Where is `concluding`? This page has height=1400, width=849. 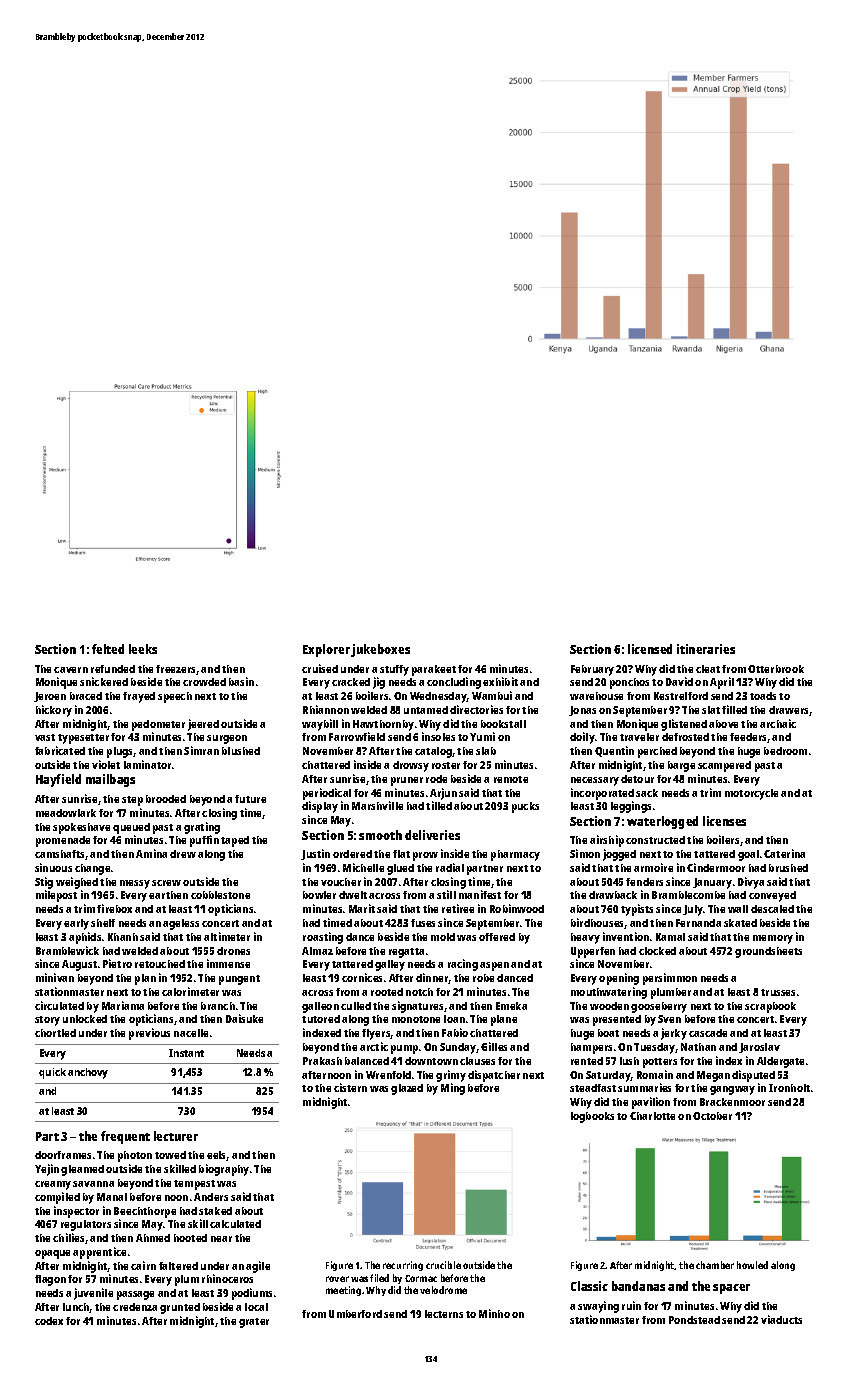 concluding is located at coordinates (454, 683).
